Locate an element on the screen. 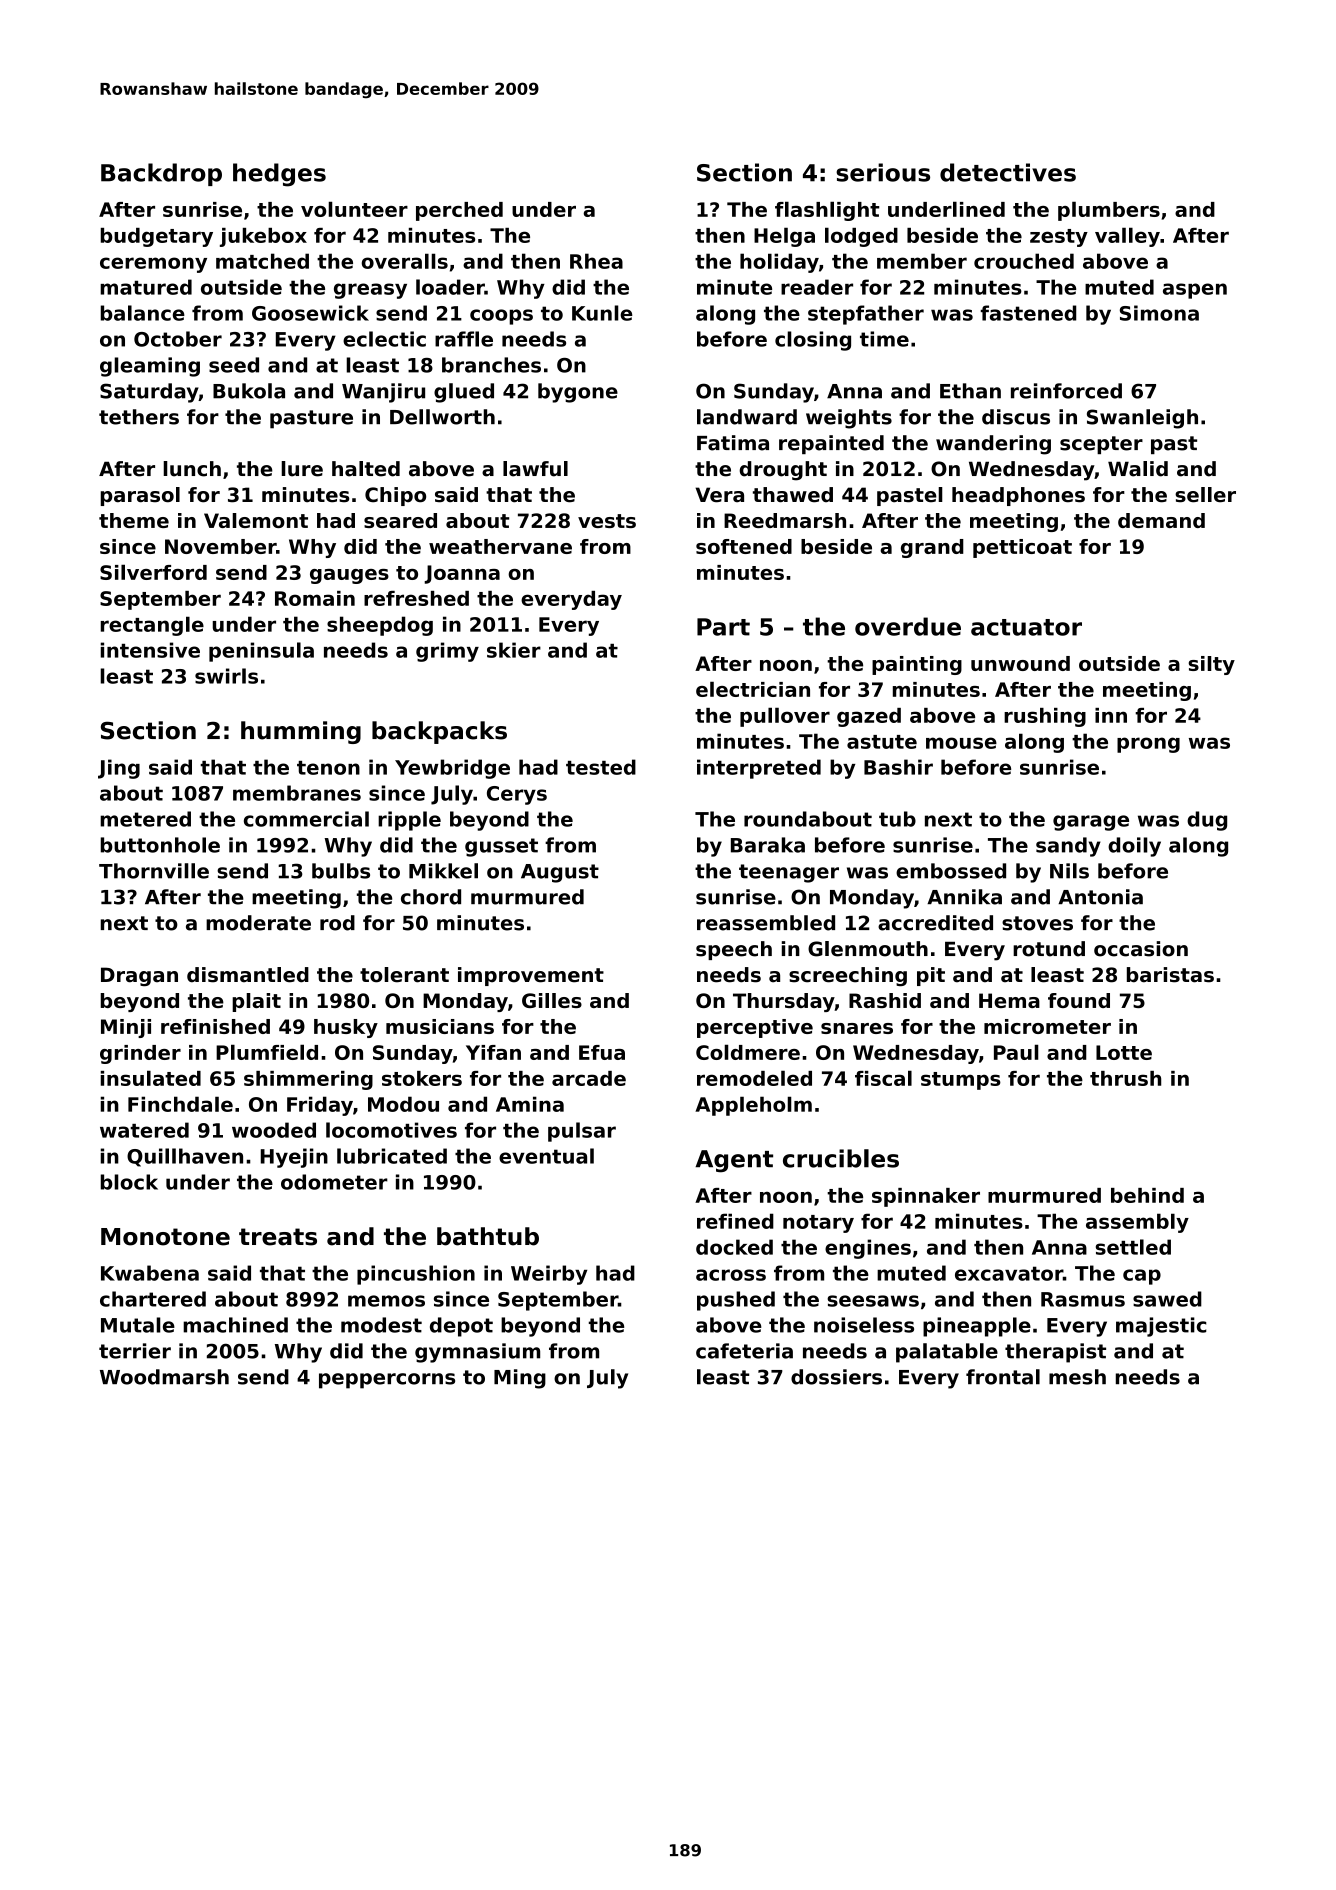  behind is located at coordinates (1147, 1195).
